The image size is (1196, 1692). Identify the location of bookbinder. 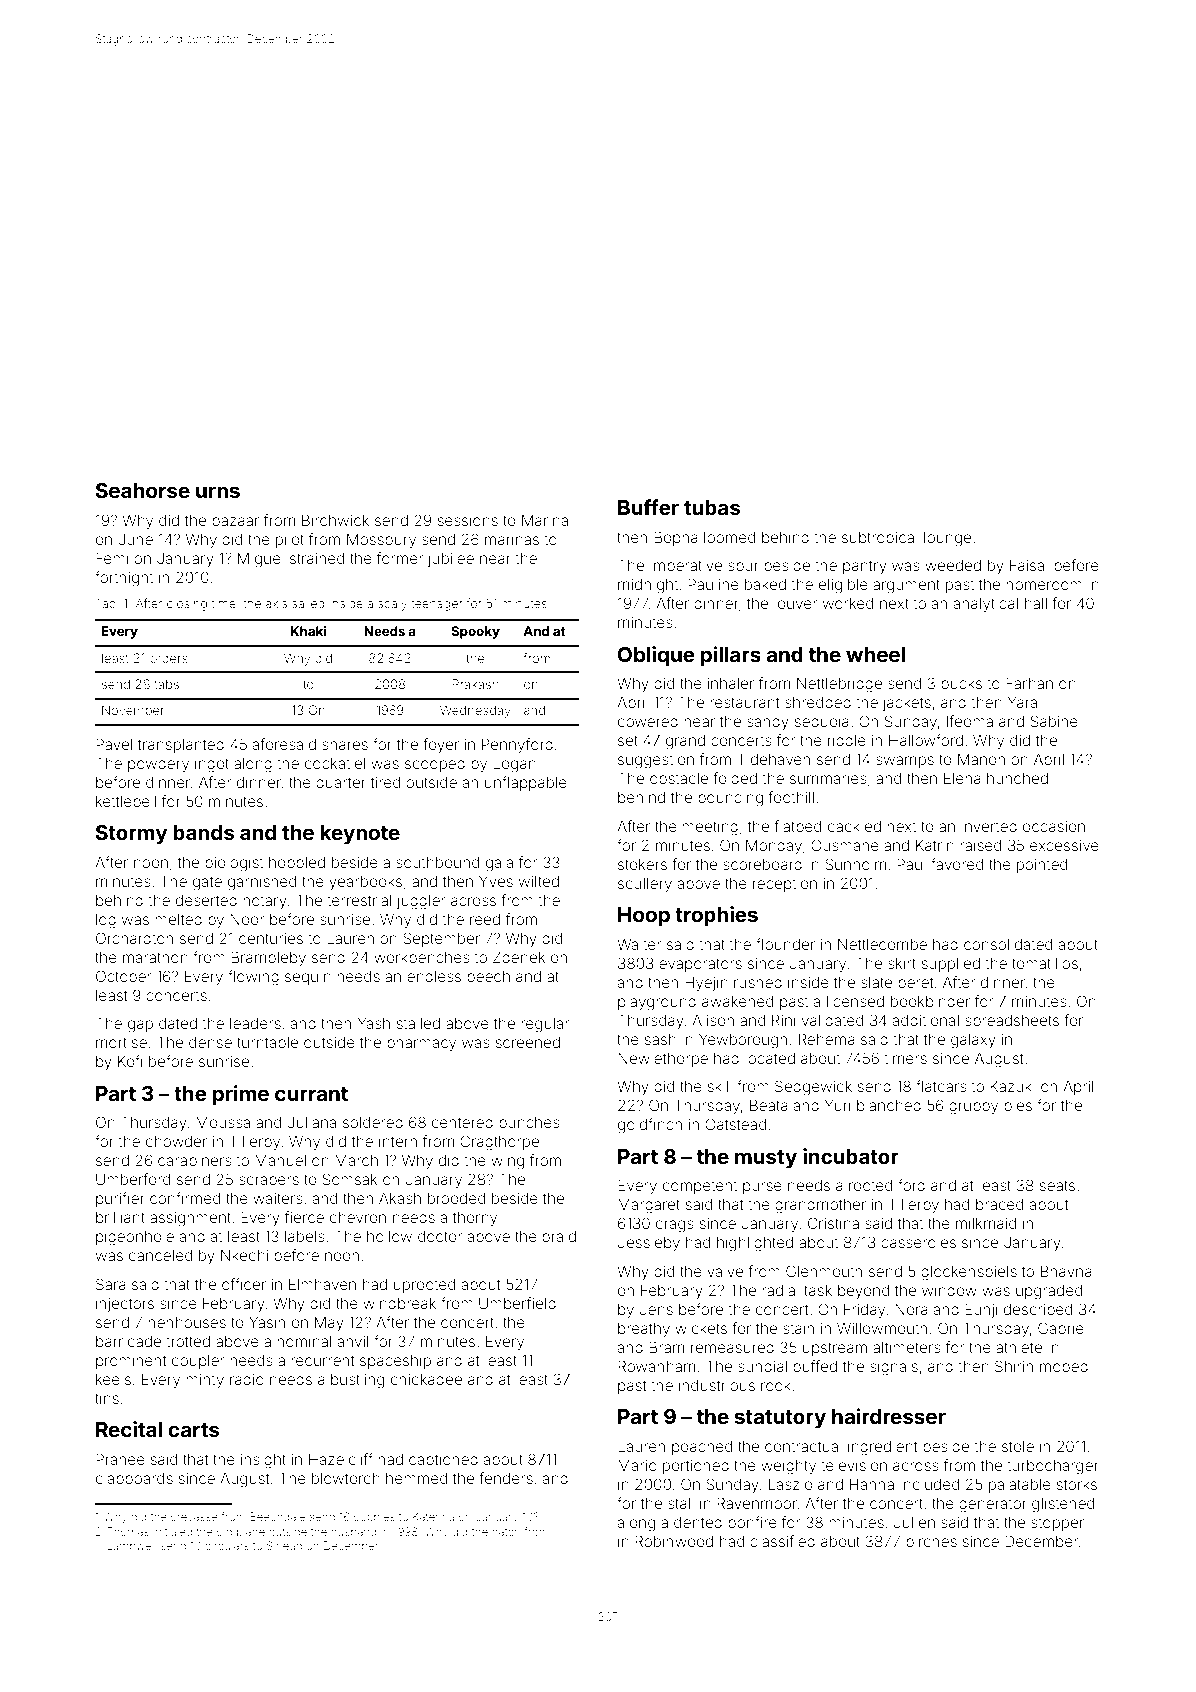
(930, 1001).
